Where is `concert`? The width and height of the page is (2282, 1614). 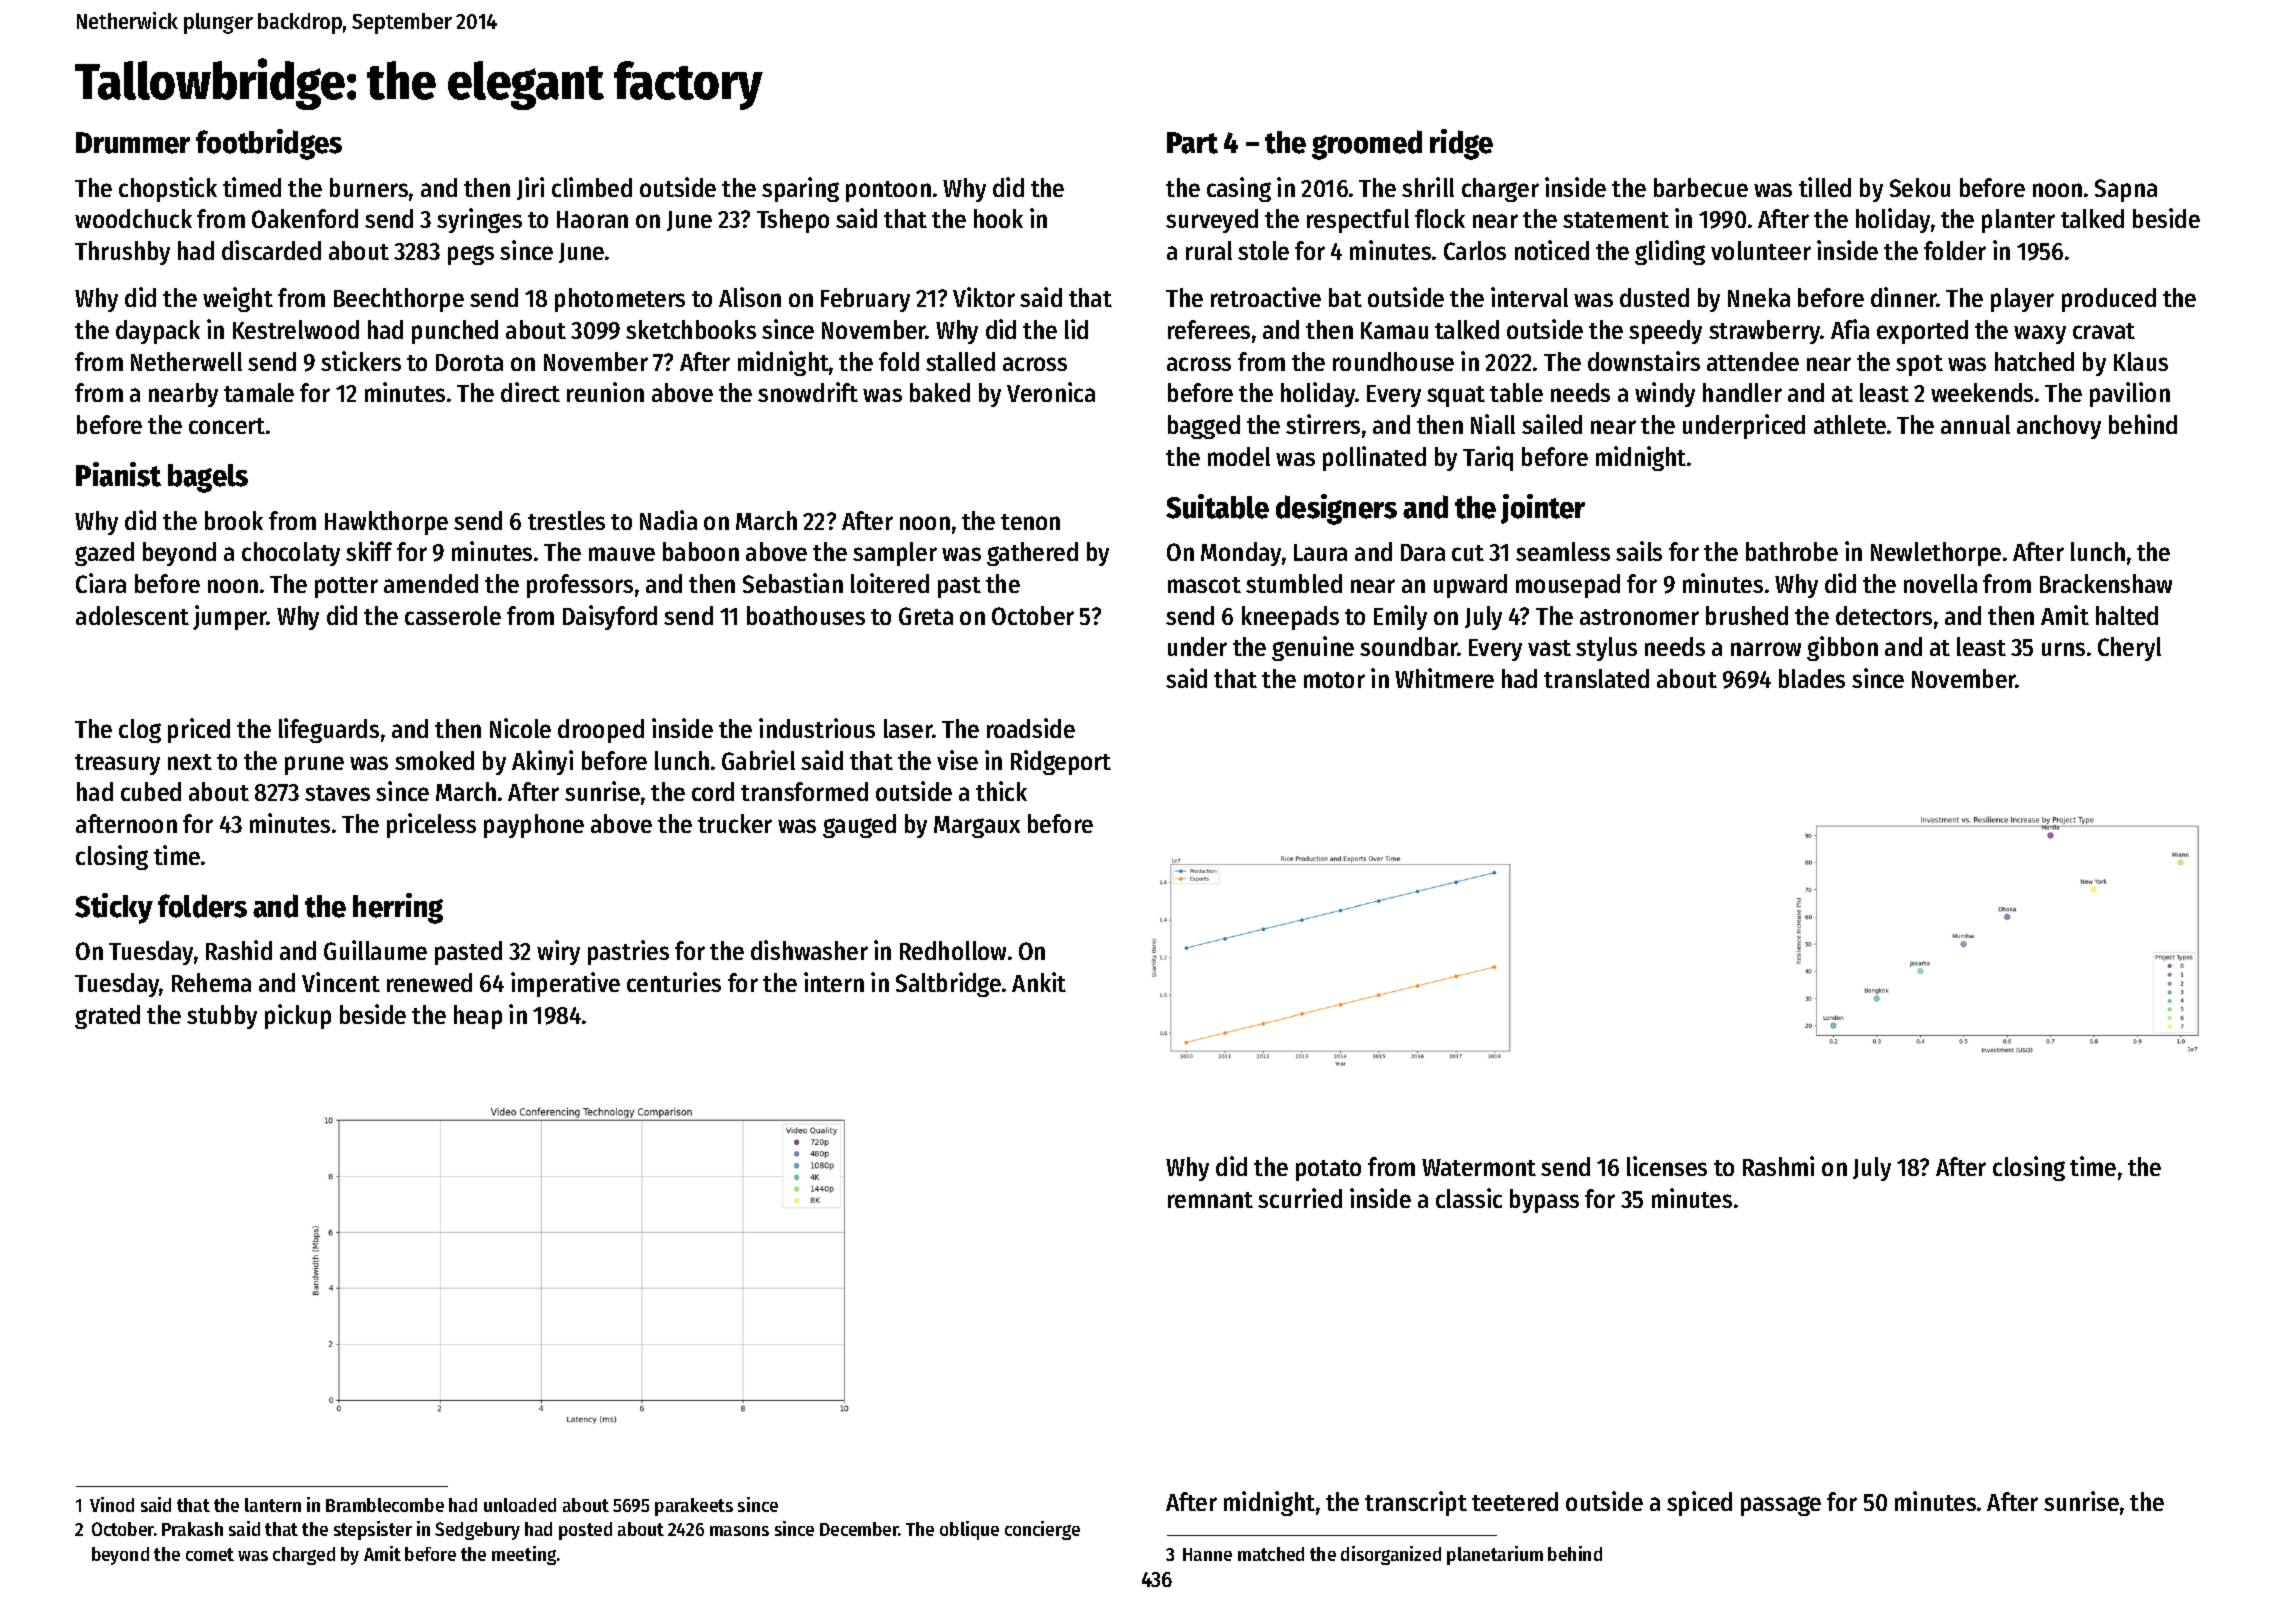
concert is located at coordinates (227, 426).
